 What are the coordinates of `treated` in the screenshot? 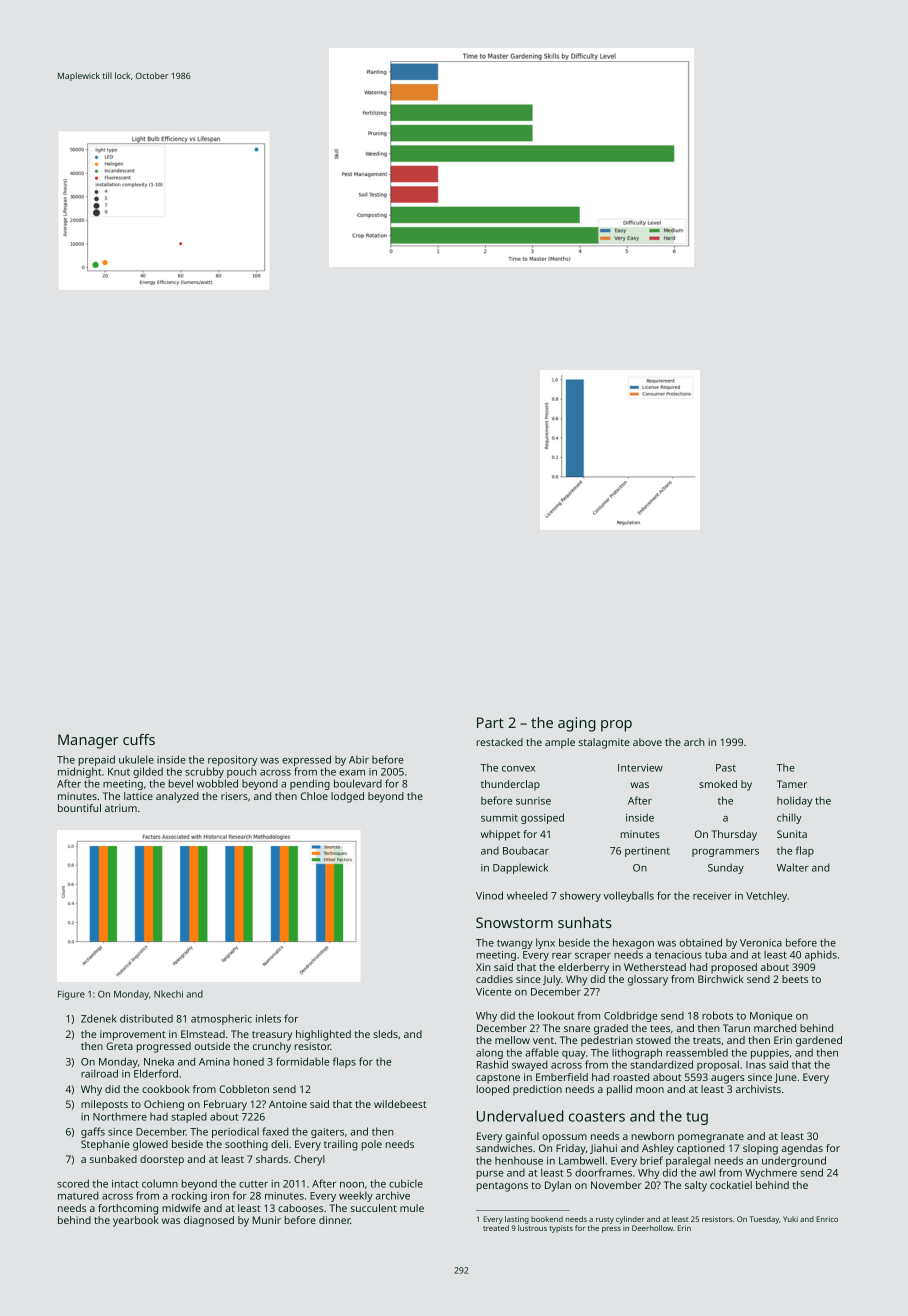 It's located at (496, 1228).
